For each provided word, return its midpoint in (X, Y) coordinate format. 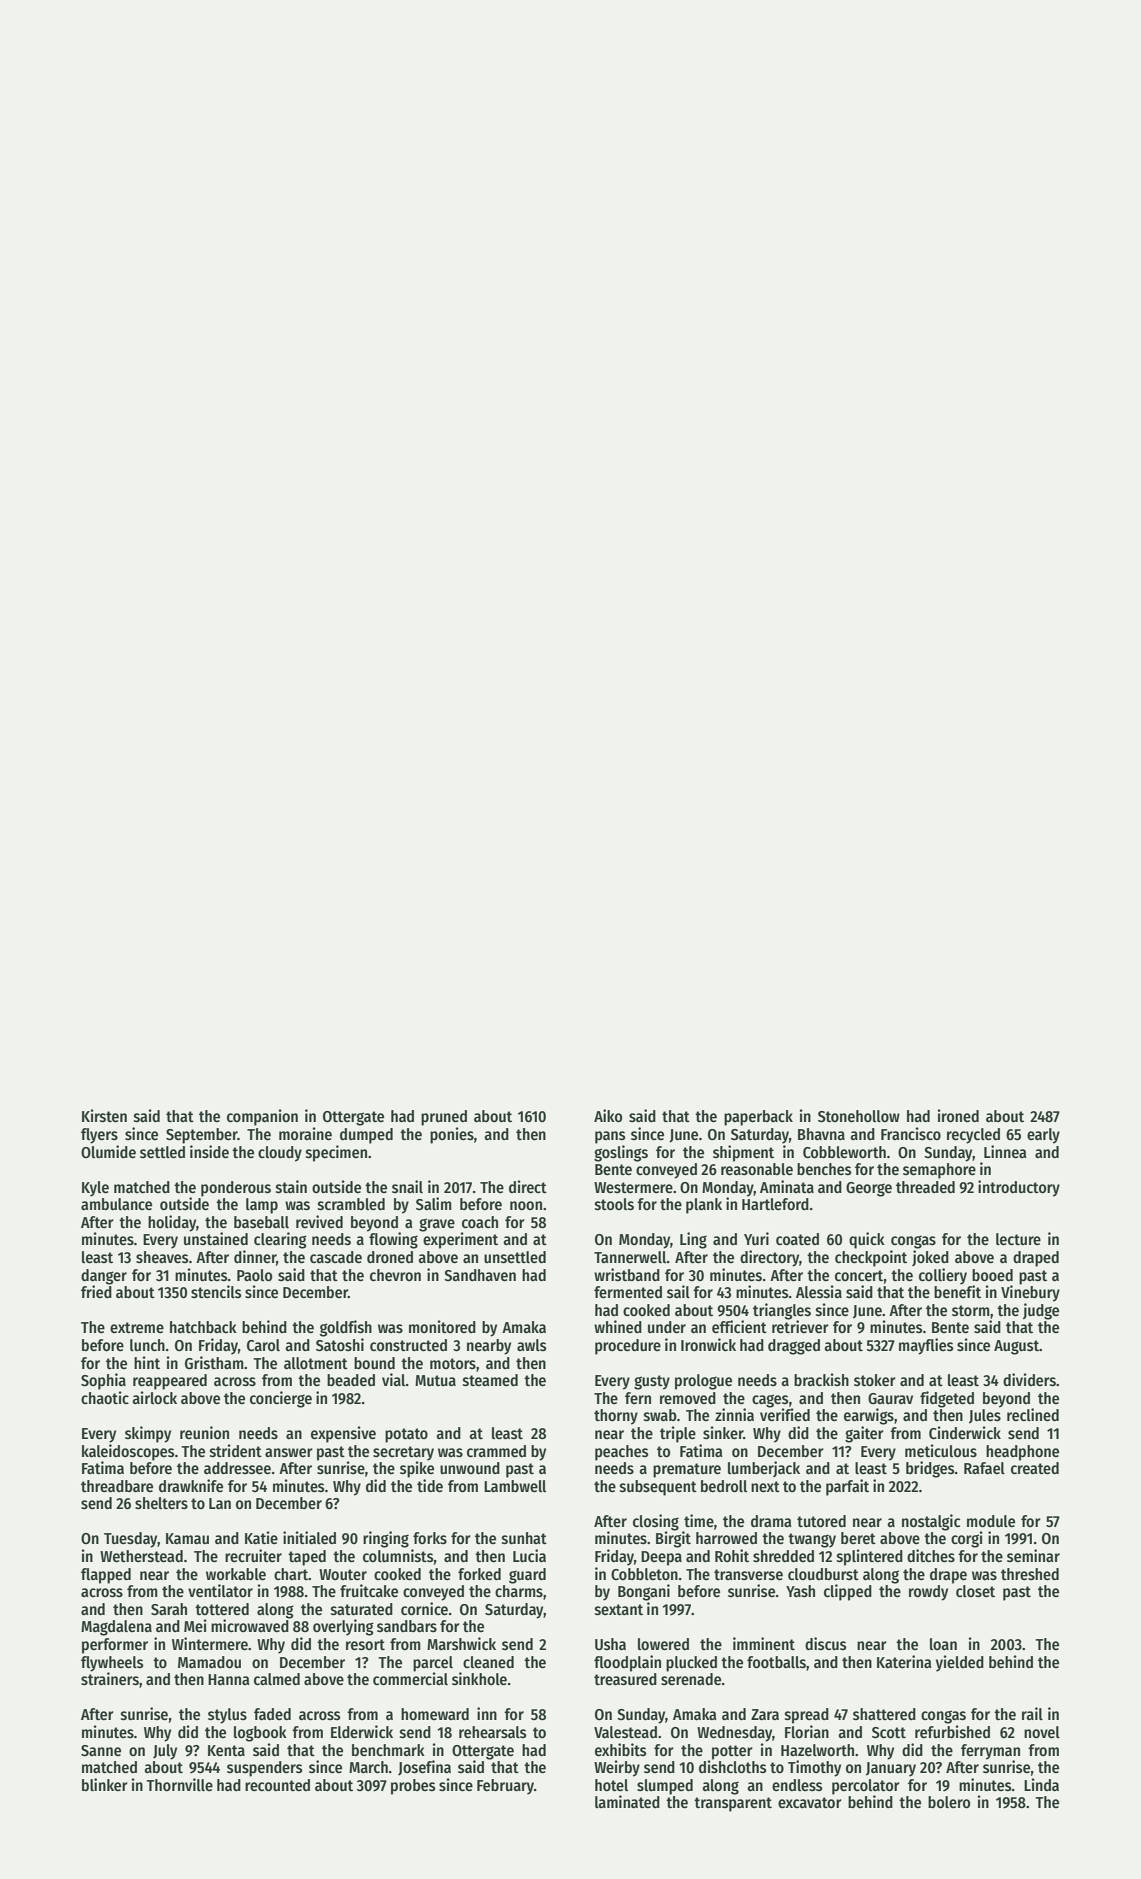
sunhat (524, 1538)
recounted (277, 1785)
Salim (434, 1203)
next (765, 1486)
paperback (758, 1118)
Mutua (435, 1380)
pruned (444, 1118)
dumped (366, 1136)
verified (785, 1414)
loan (943, 1644)
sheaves (162, 1257)
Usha (610, 1644)
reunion (204, 1432)
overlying (343, 1627)
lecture (1018, 1239)
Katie (261, 1537)
